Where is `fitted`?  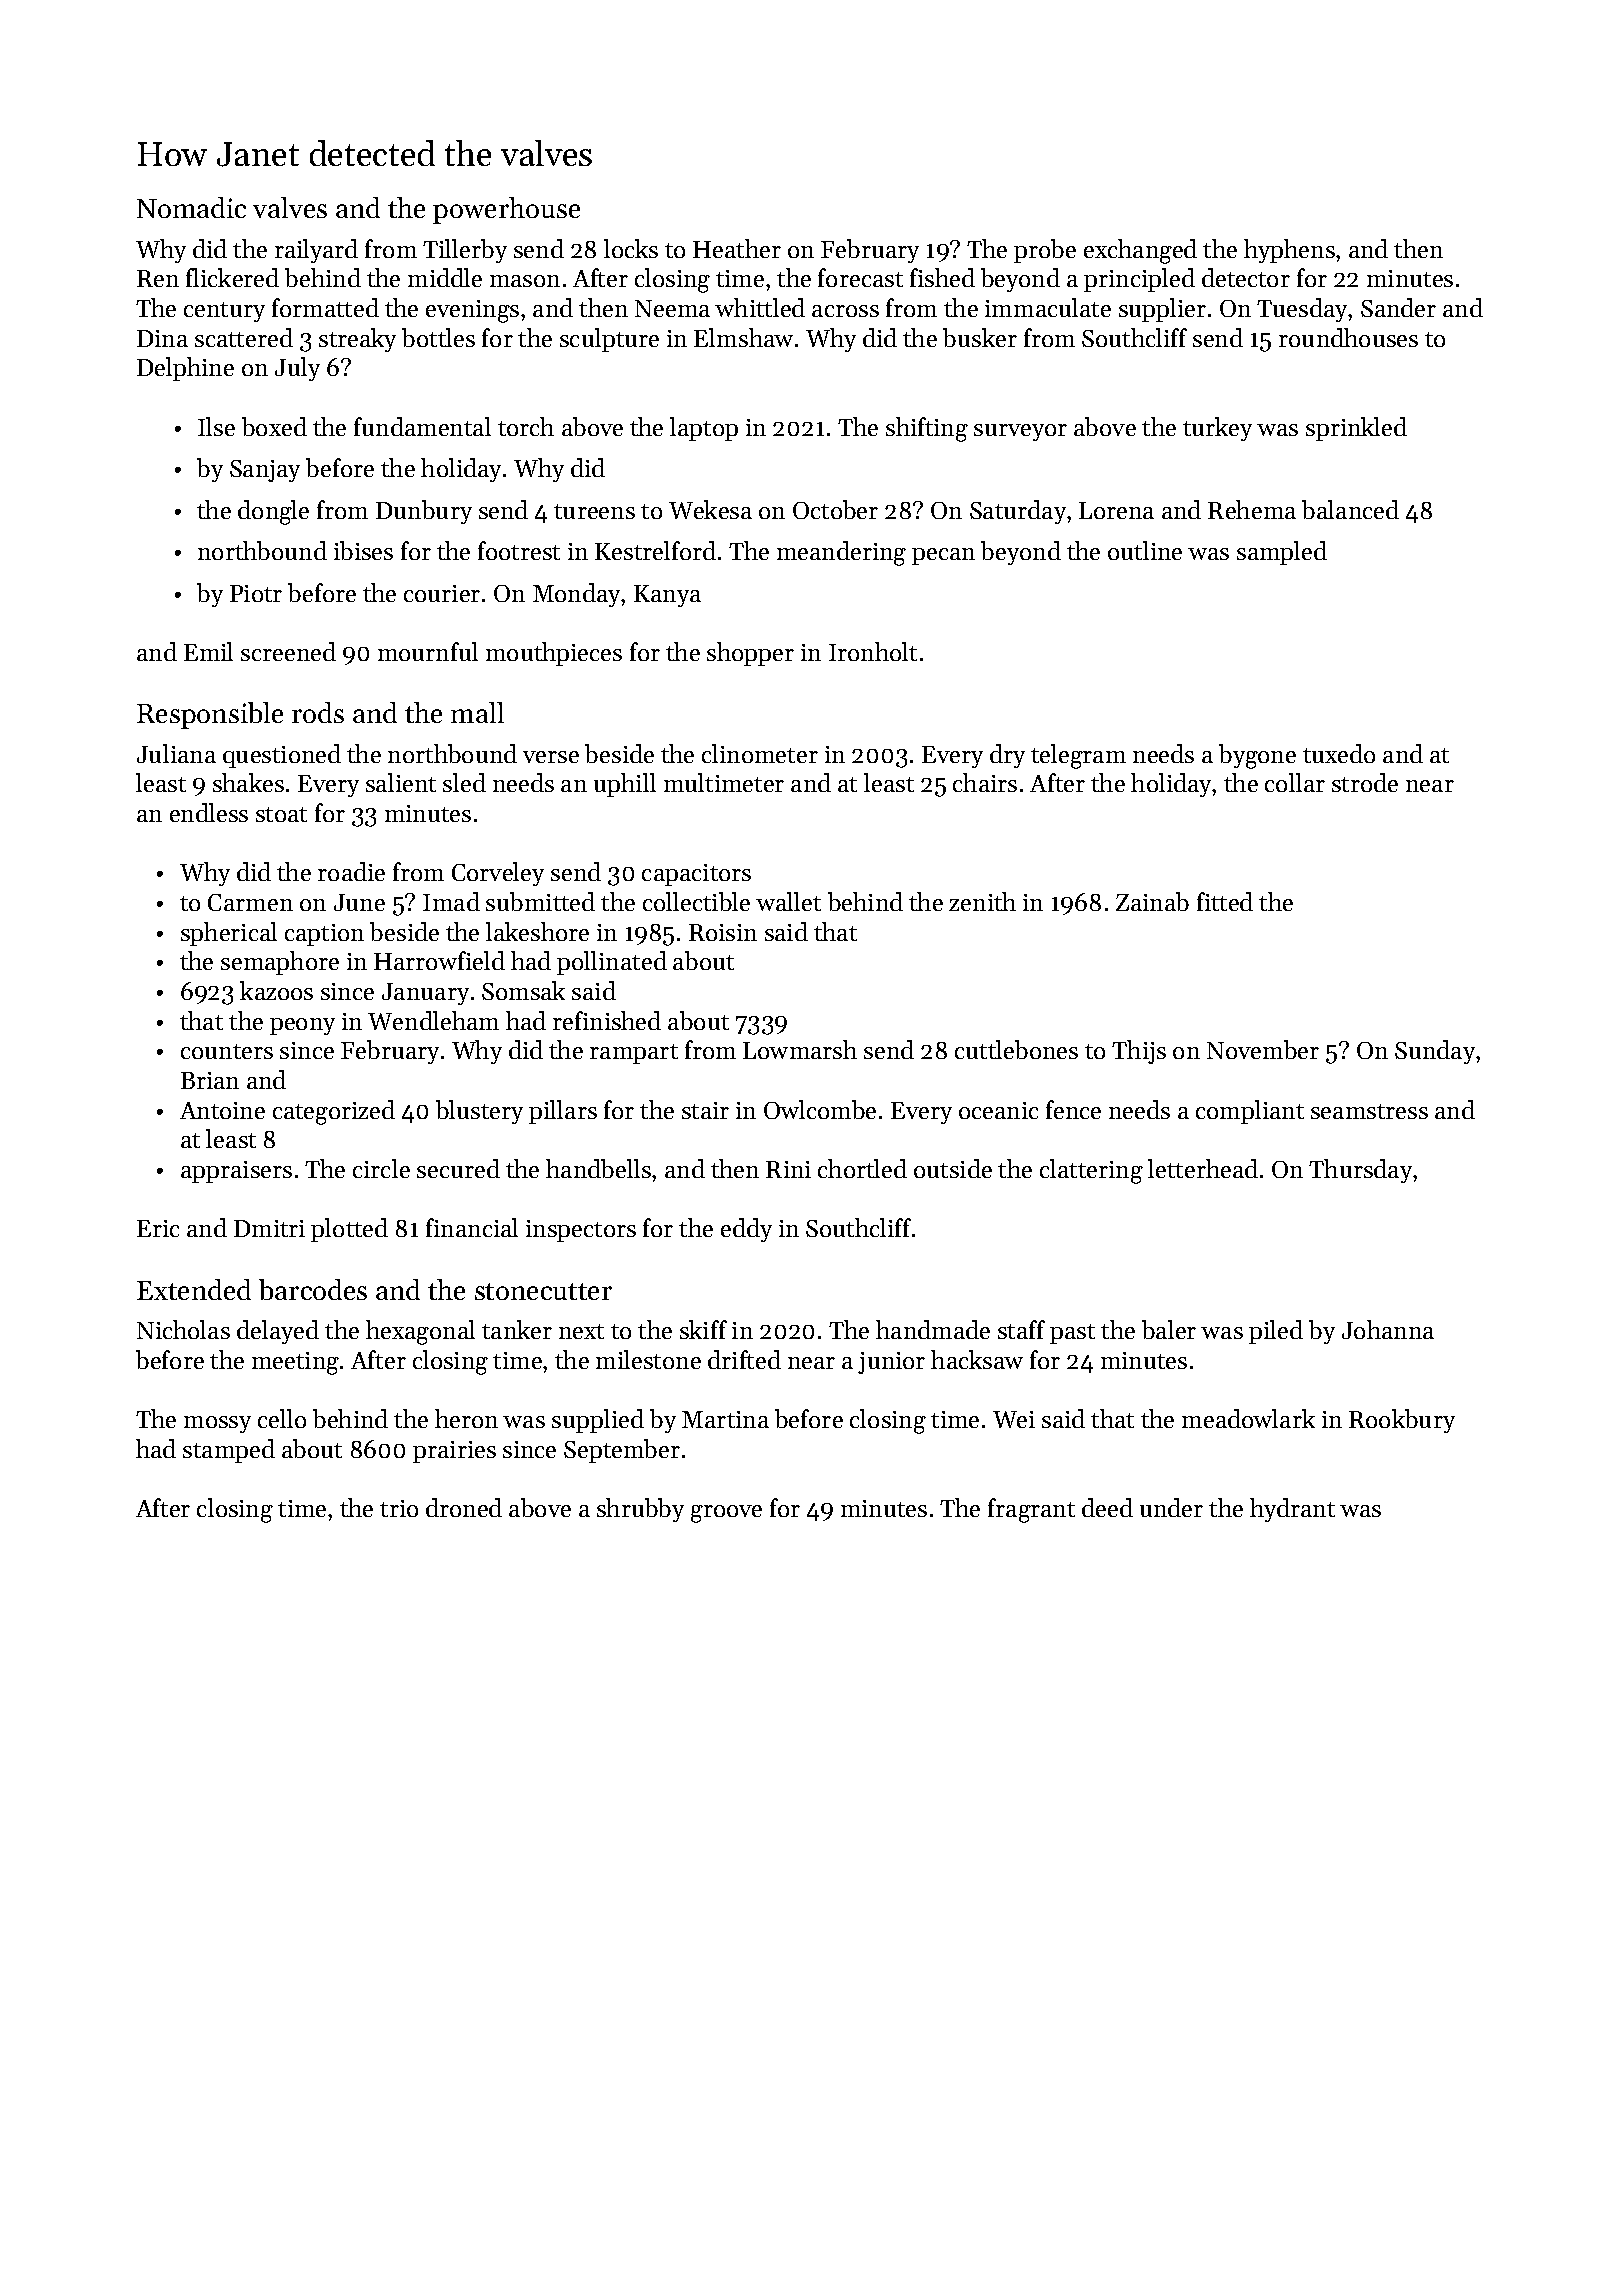 fitted is located at coordinates (1225, 901).
